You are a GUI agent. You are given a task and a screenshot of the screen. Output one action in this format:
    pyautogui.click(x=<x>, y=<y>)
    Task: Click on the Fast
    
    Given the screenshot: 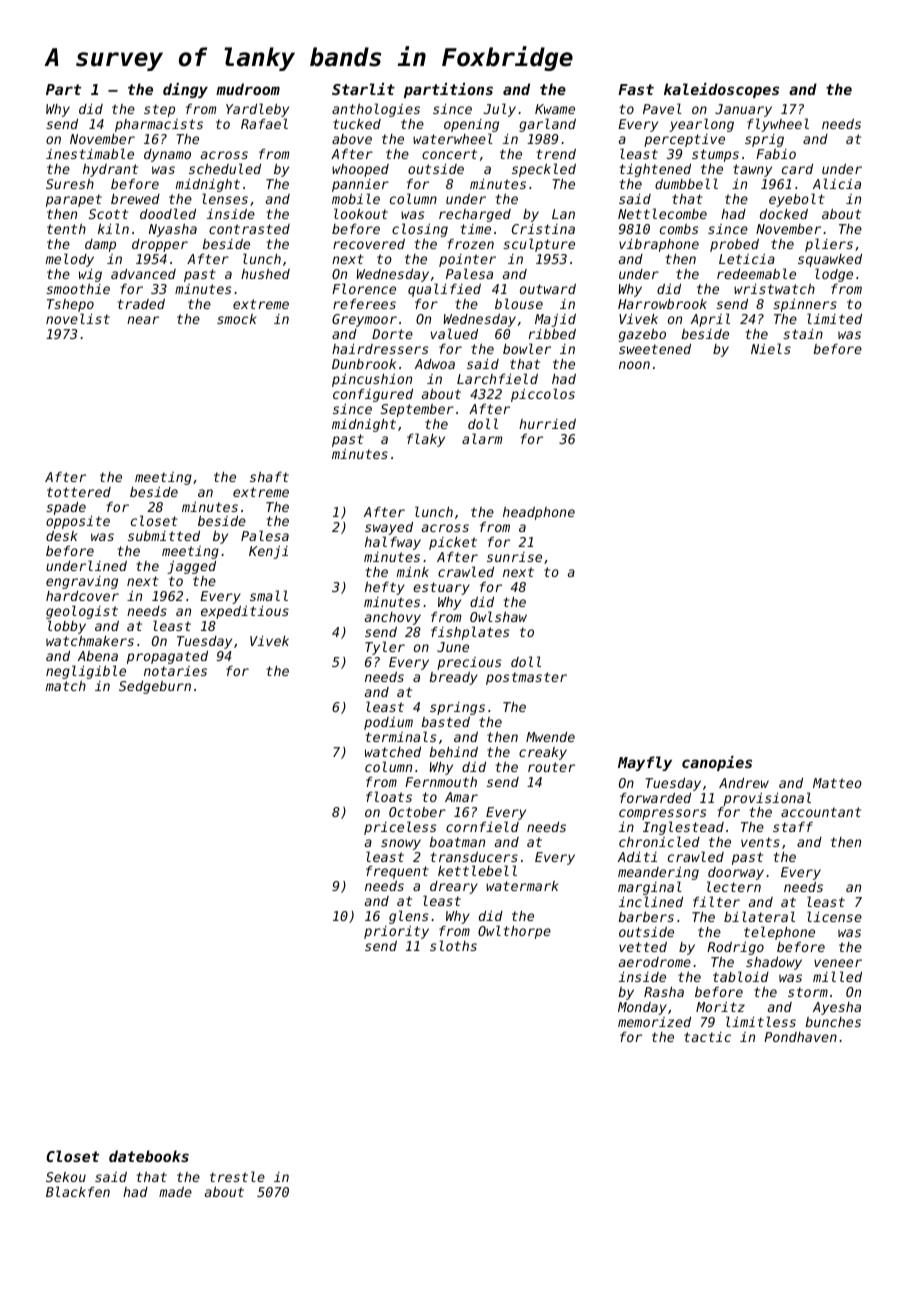 What is the action you would take?
    pyautogui.click(x=636, y=89)
